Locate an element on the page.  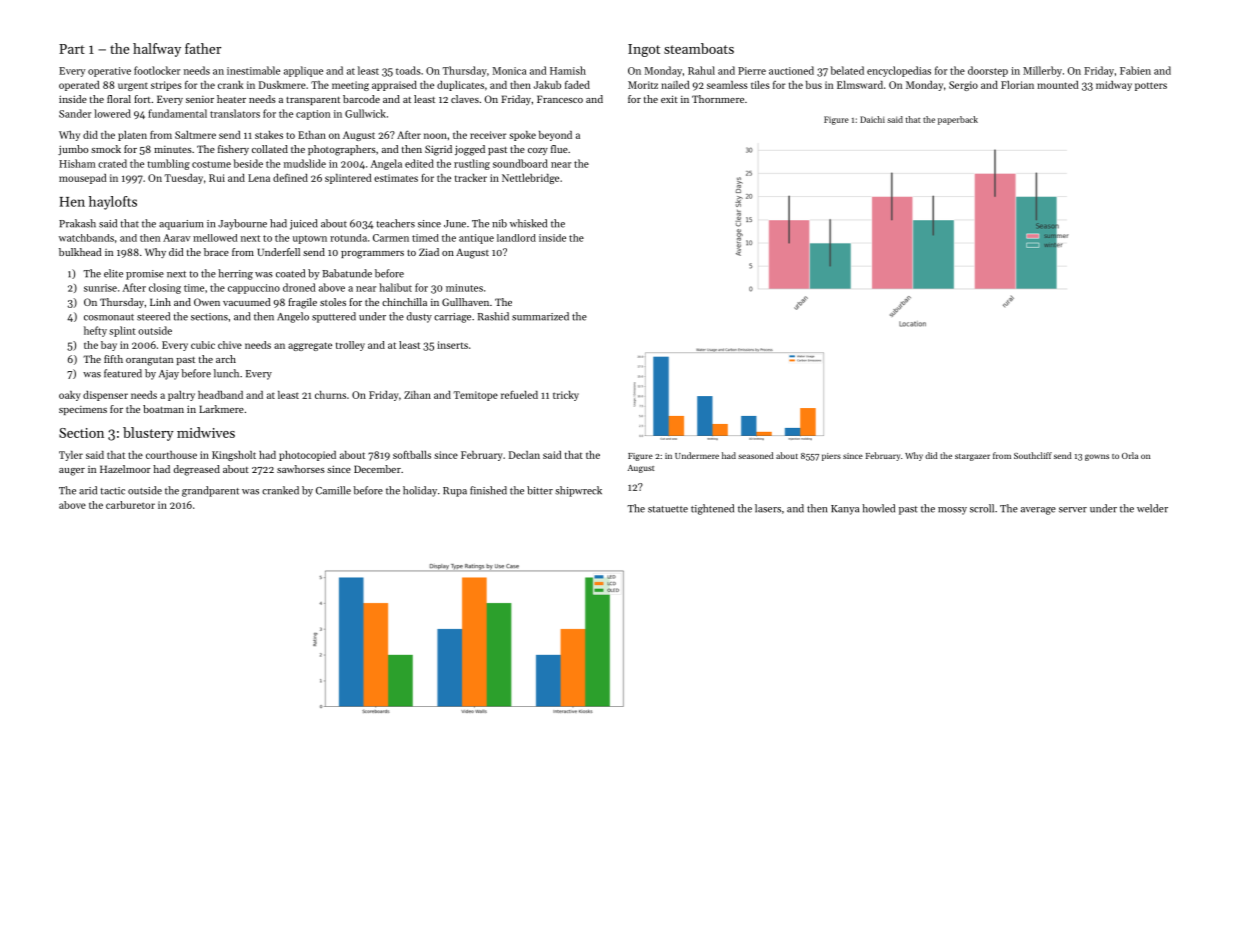
father is located at coordinates (203, 48).
